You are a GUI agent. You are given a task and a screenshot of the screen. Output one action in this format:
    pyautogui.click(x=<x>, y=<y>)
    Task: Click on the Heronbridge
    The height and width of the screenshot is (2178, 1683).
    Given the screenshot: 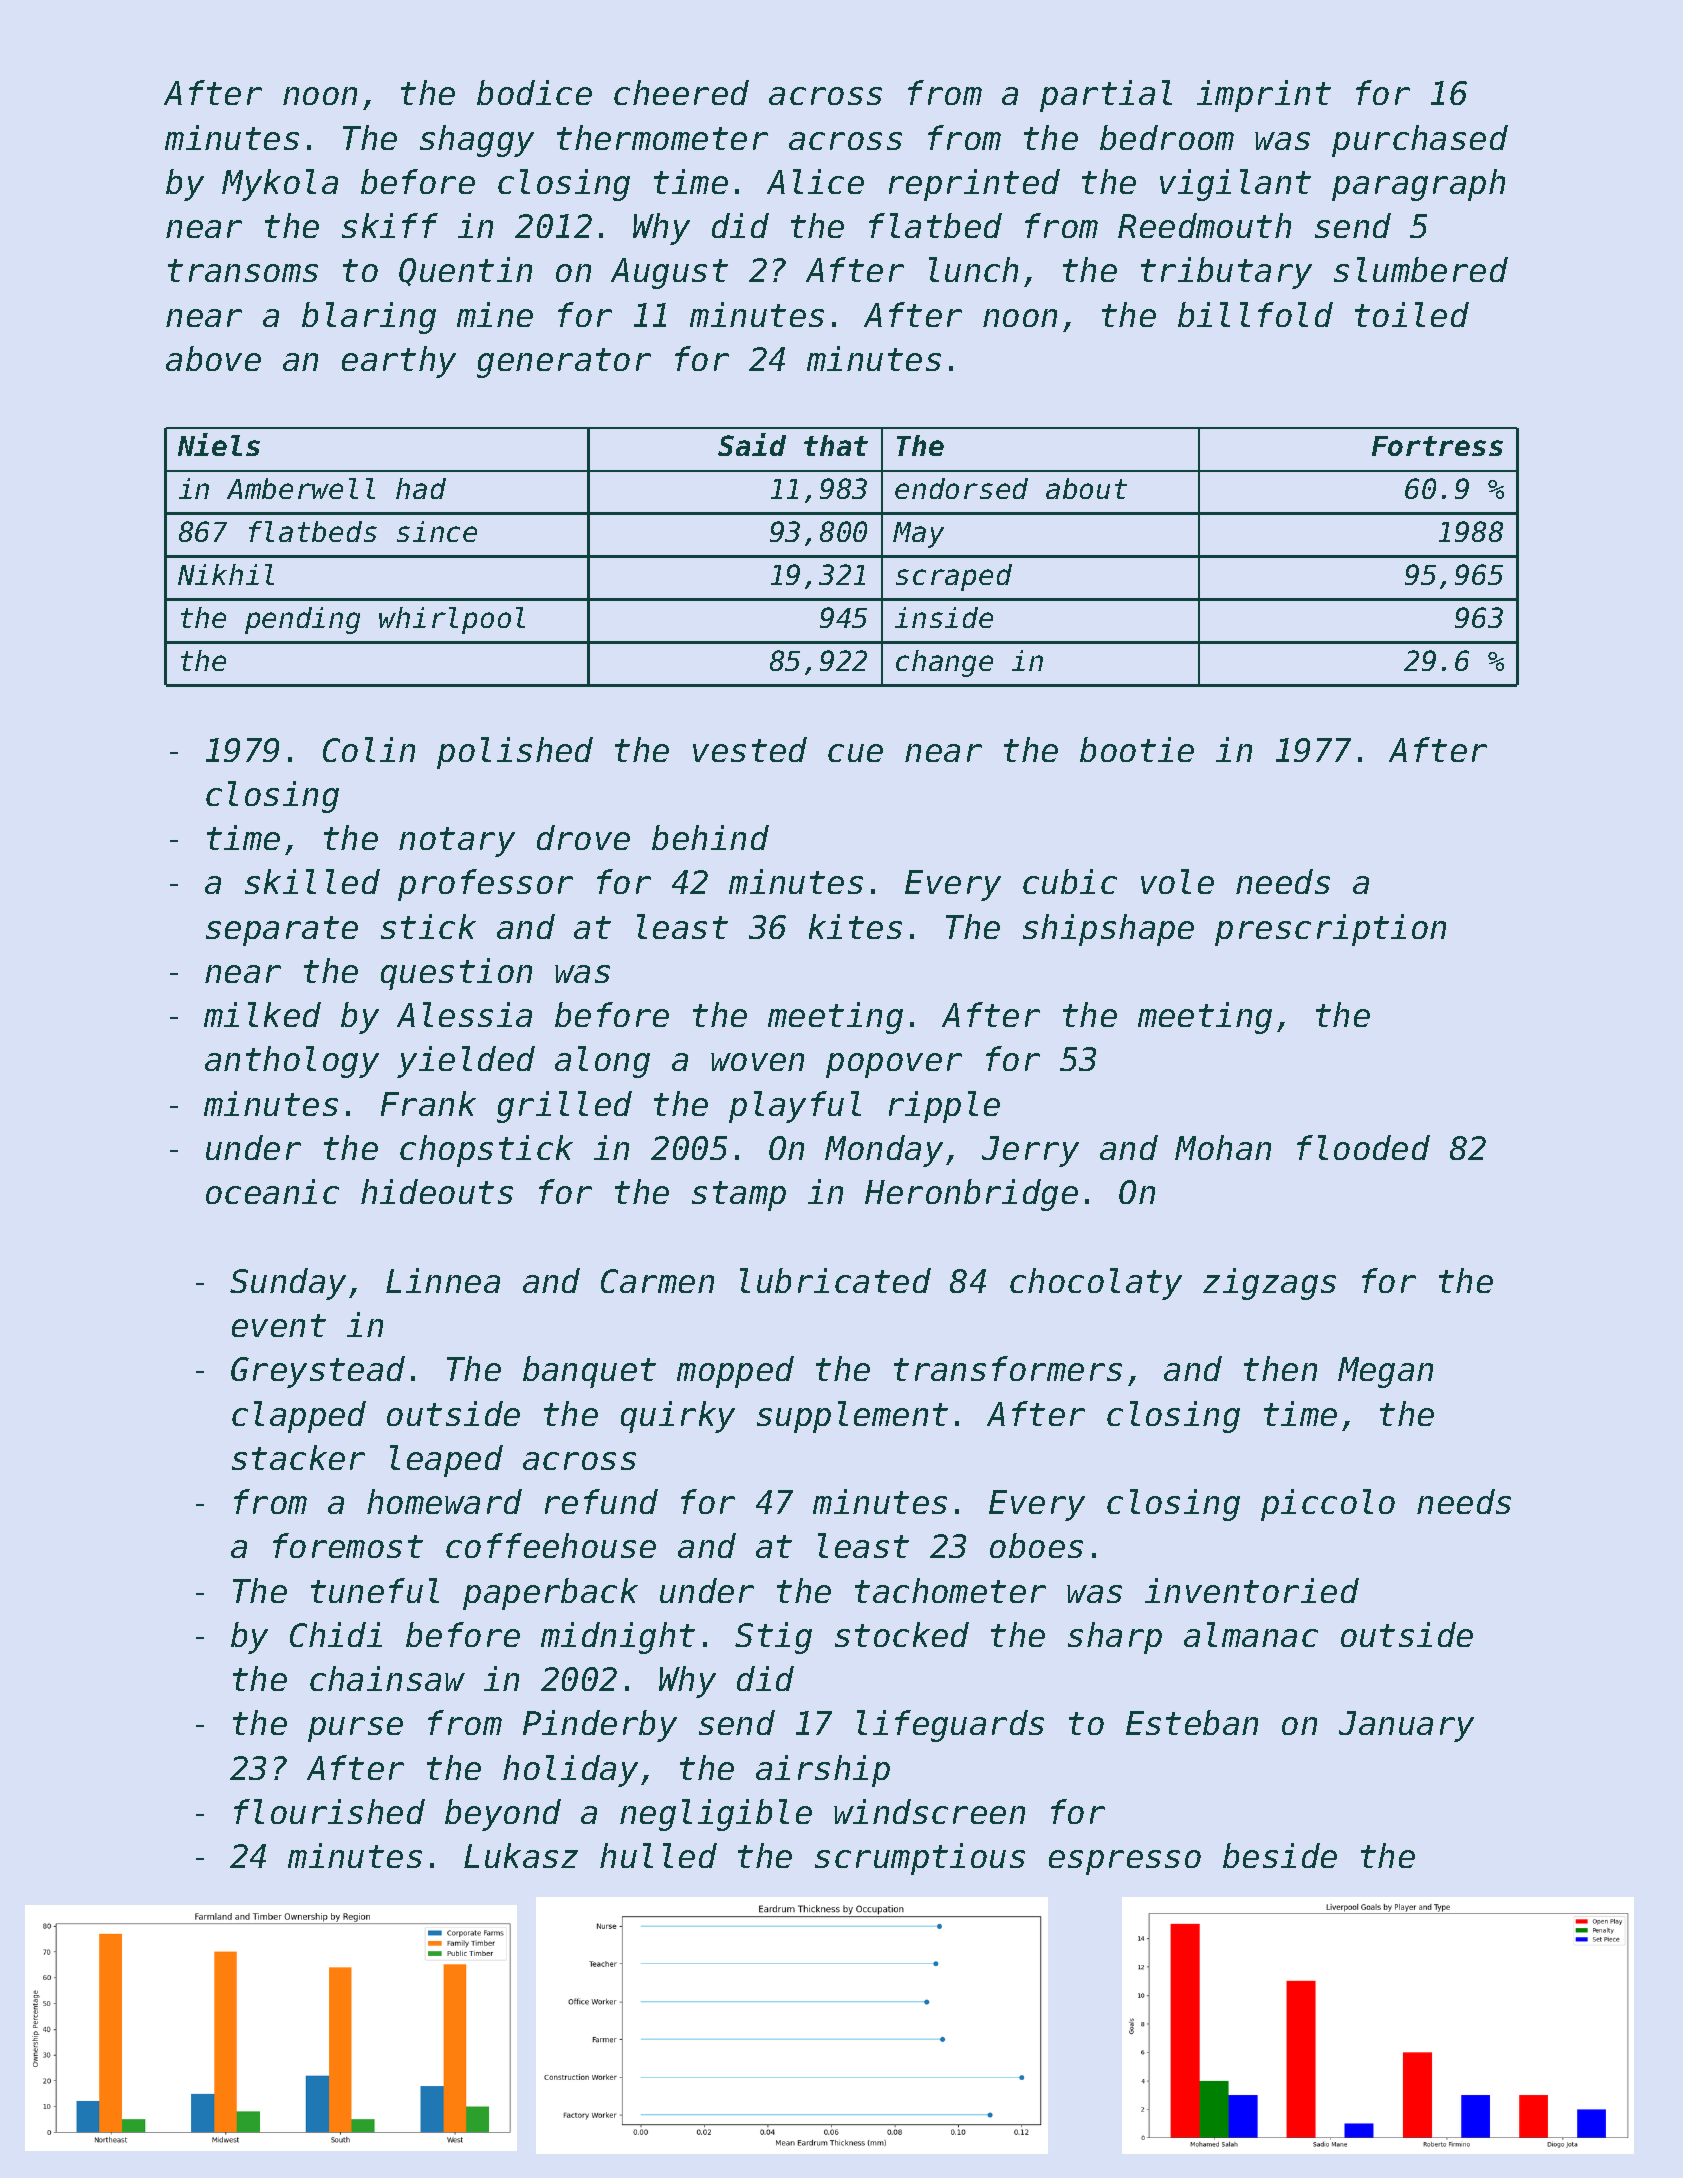 What is the action you would take?
    pyautogui.click(x=971, y=1195)
